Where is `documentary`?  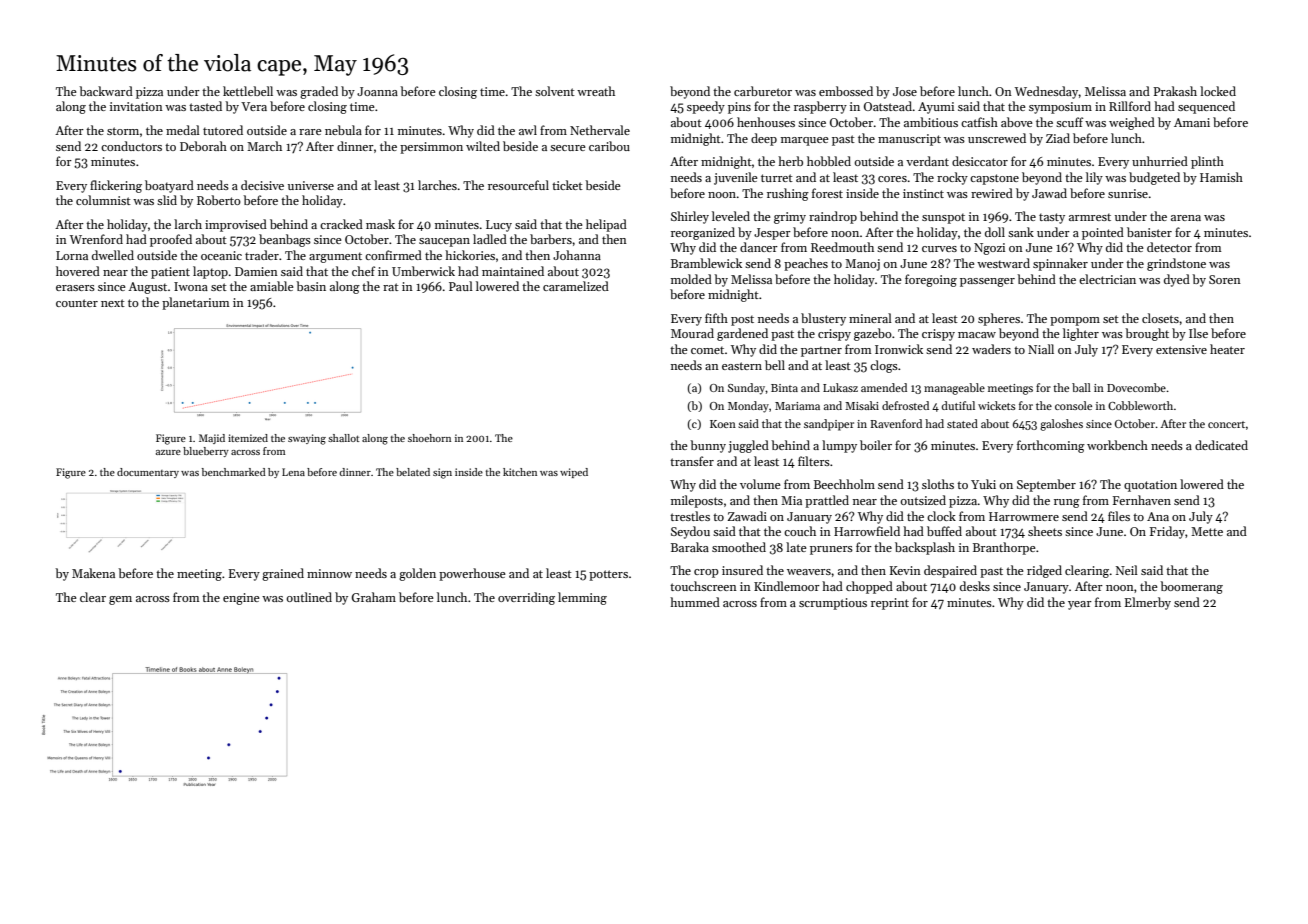 documentary is located at coordinates (148, 473).
